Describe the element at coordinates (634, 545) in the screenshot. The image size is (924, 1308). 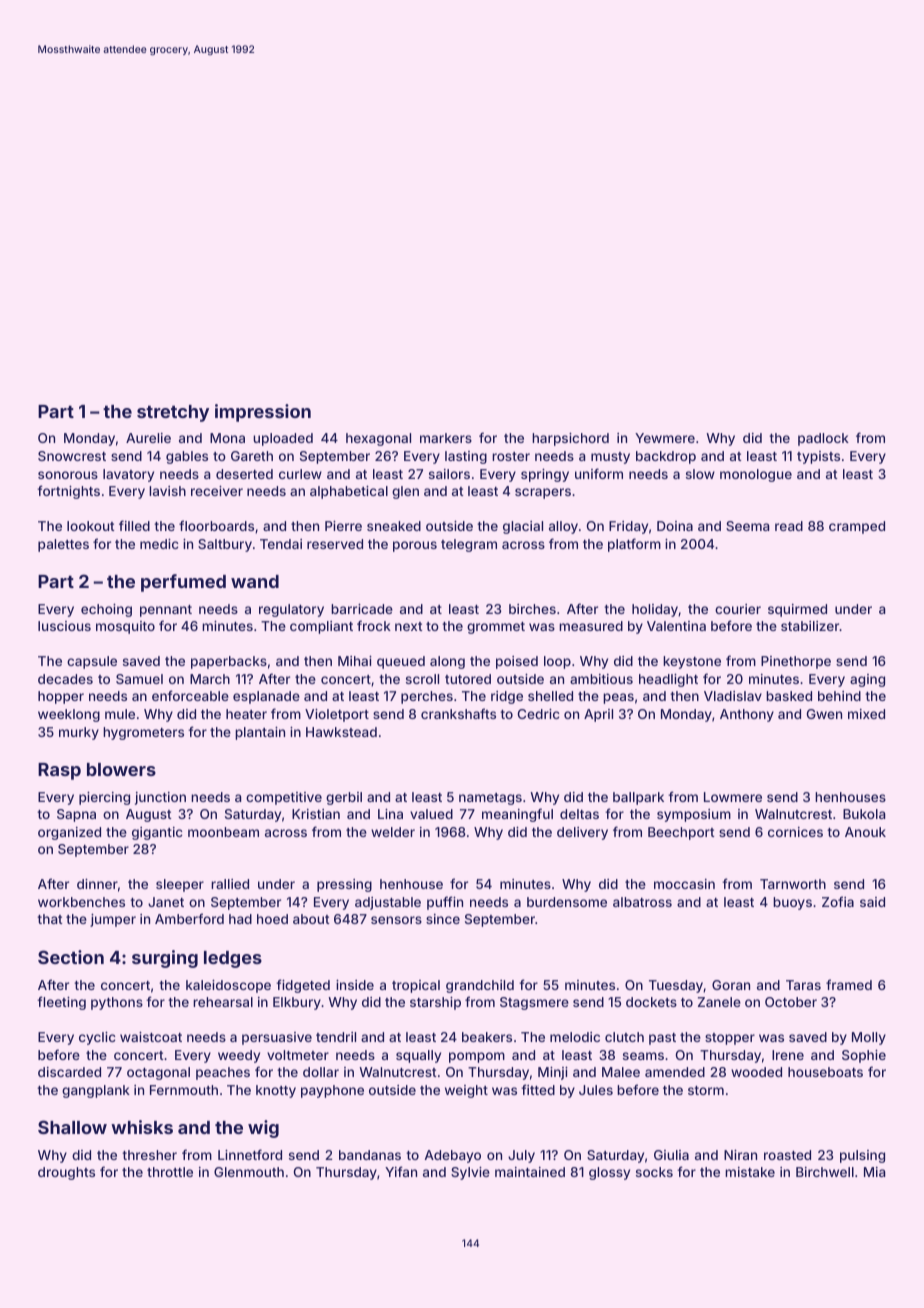
I see `platform` at that location.
